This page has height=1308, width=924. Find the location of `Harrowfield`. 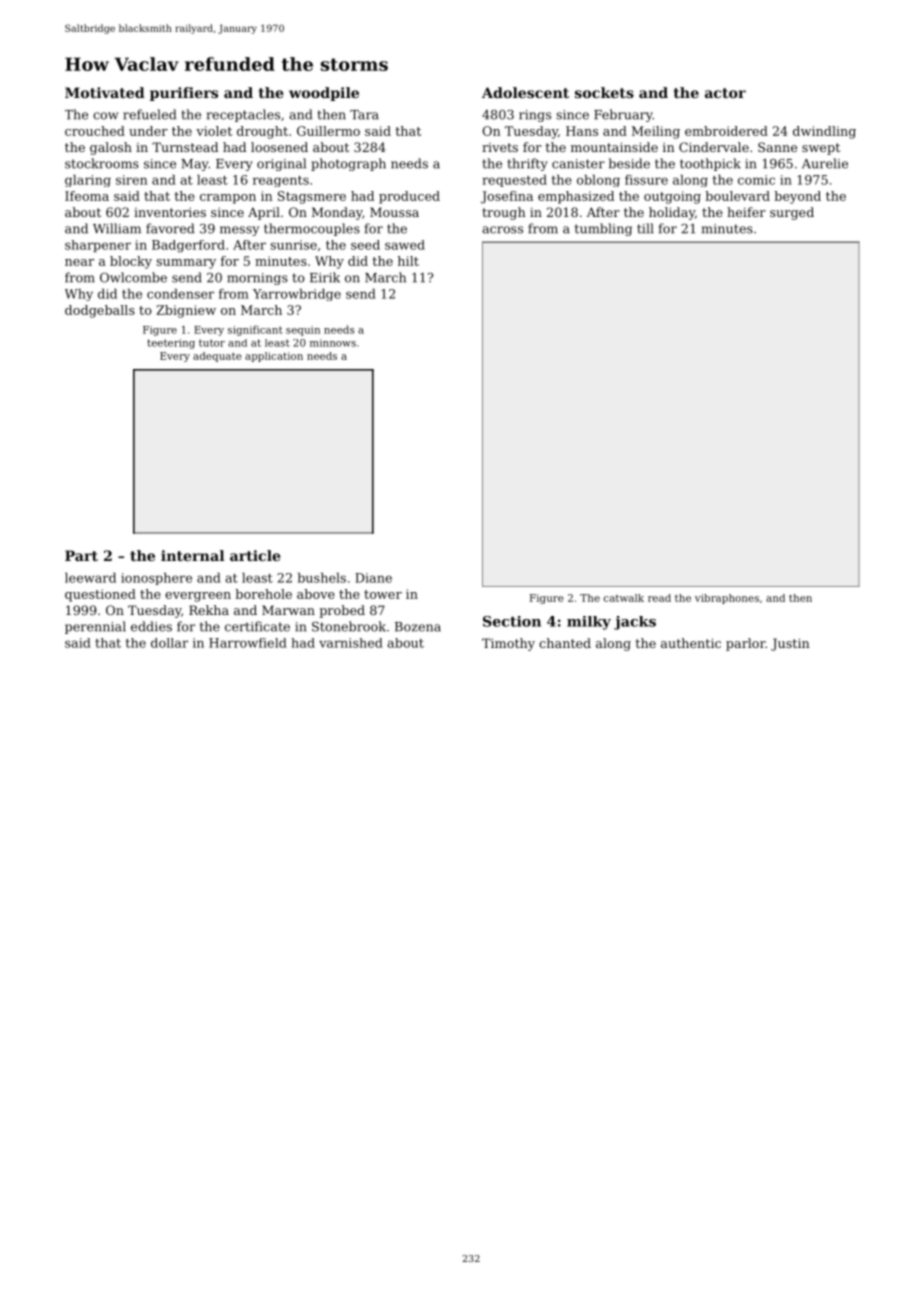

Harrowfield is located at coordinates (248, 643).
